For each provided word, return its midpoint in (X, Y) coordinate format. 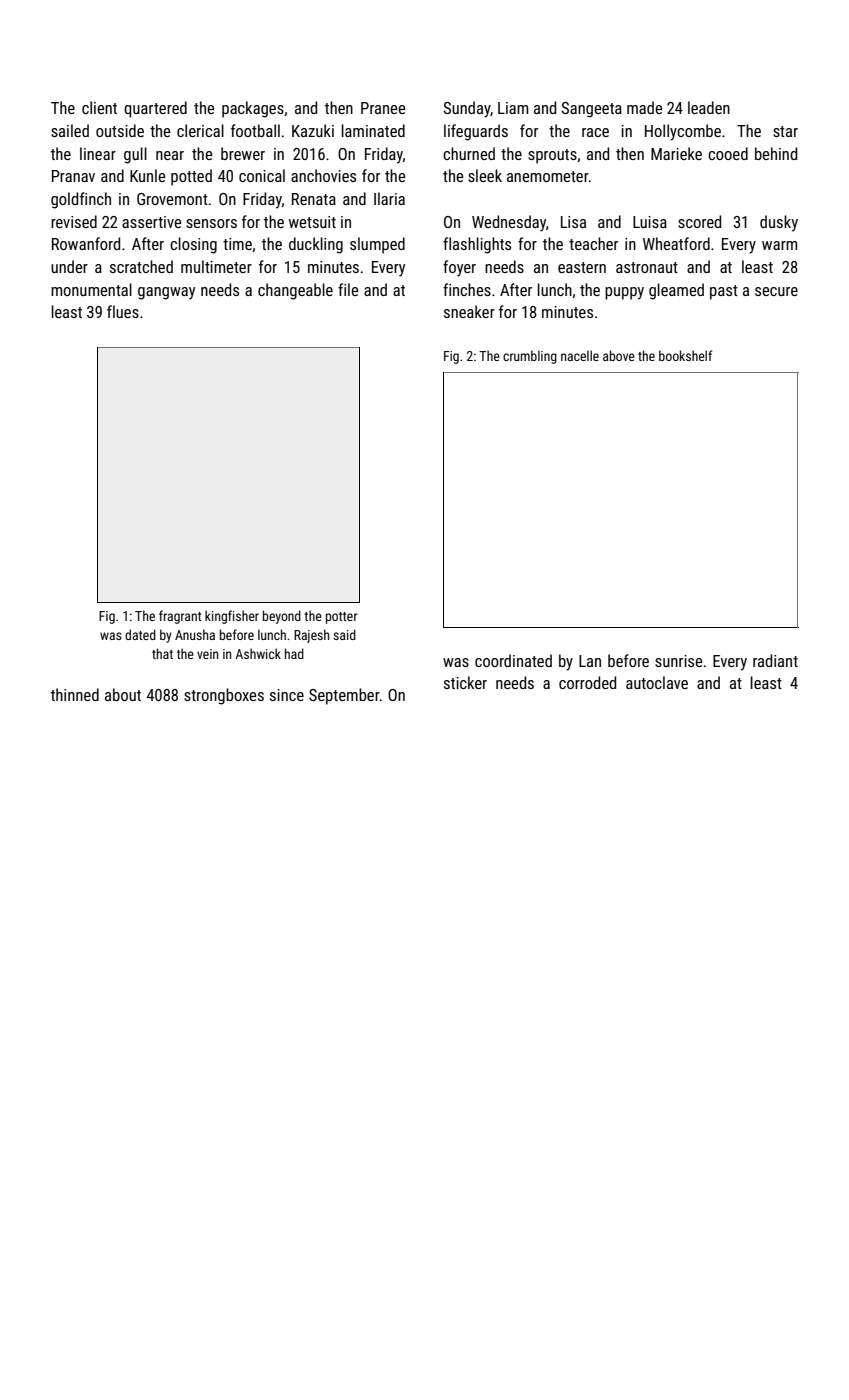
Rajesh (311, 636)
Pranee (383, 108)
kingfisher (232, 617)
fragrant (180, 617)
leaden (709, 107)
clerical (200, 130)
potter (341, 618)
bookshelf (685, 355)
